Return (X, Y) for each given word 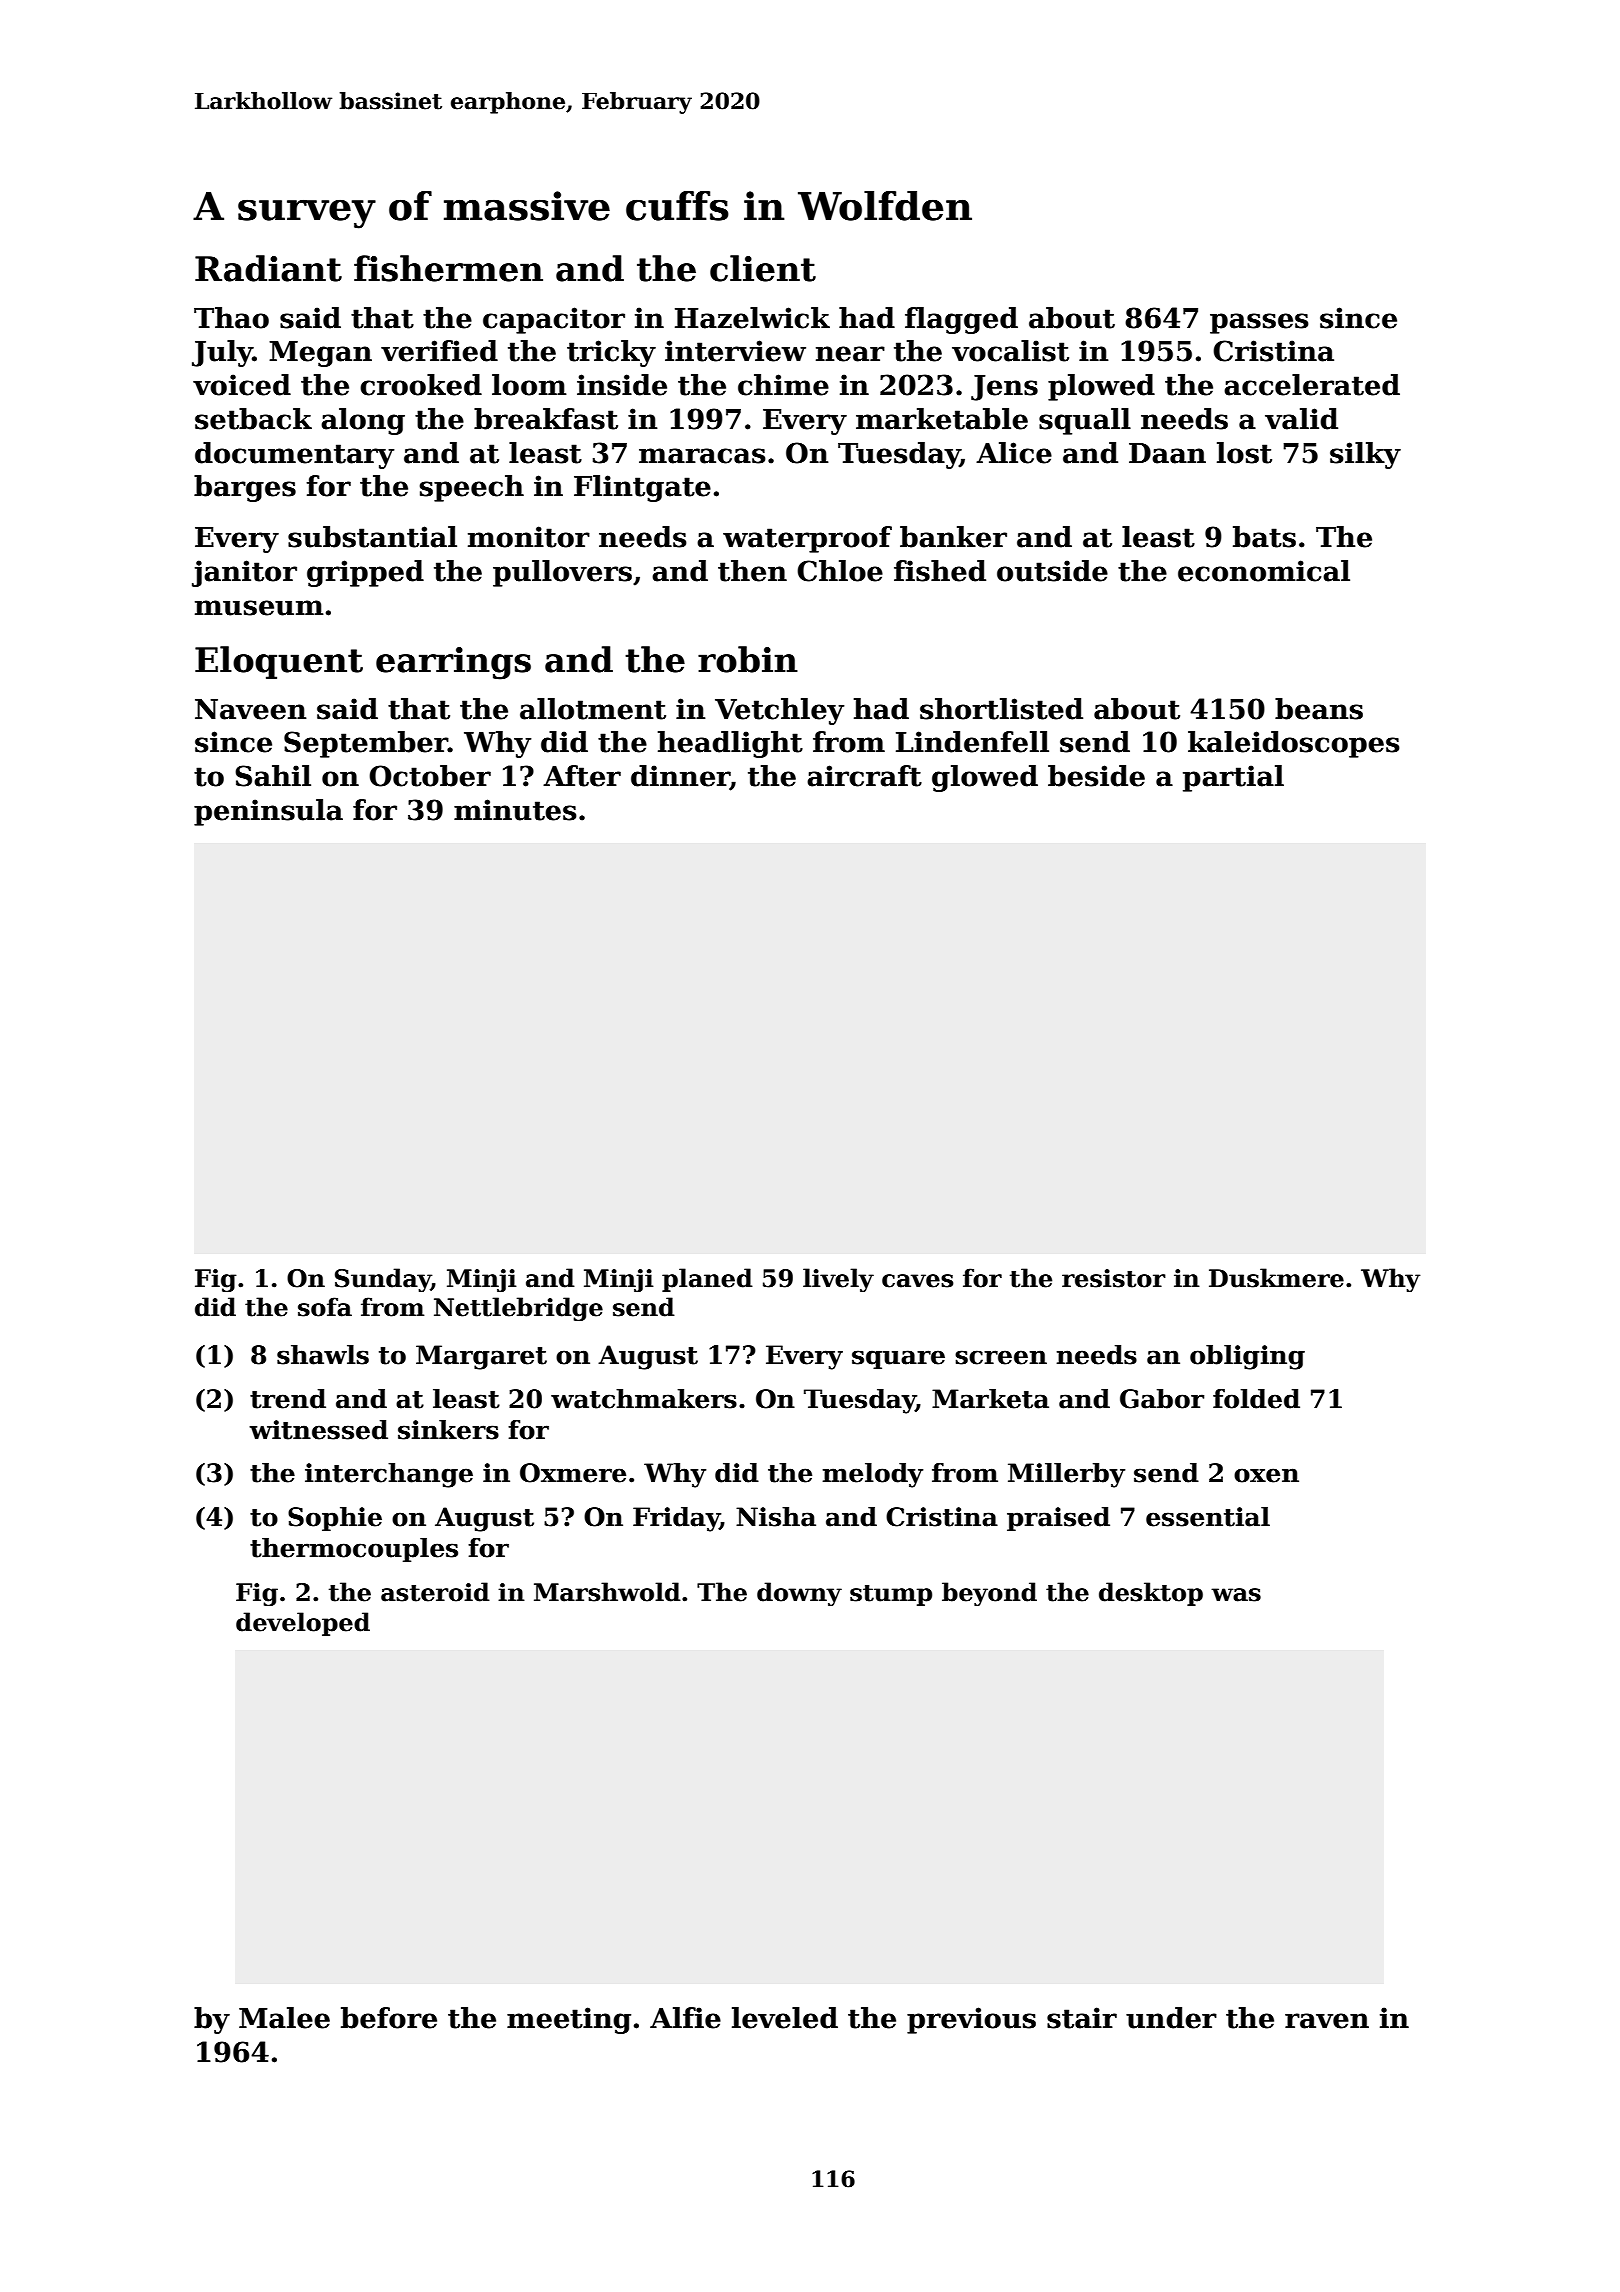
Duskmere (1276, 1278)
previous (971, 2020)
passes (1259, 323)
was (1236, 1595)
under (1171, 2018)
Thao (231, 318)
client (763, 268)
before (389, 2018)
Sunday (383, 1280)
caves (918, 1281)
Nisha (776, 1517)
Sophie (335, 1519)
